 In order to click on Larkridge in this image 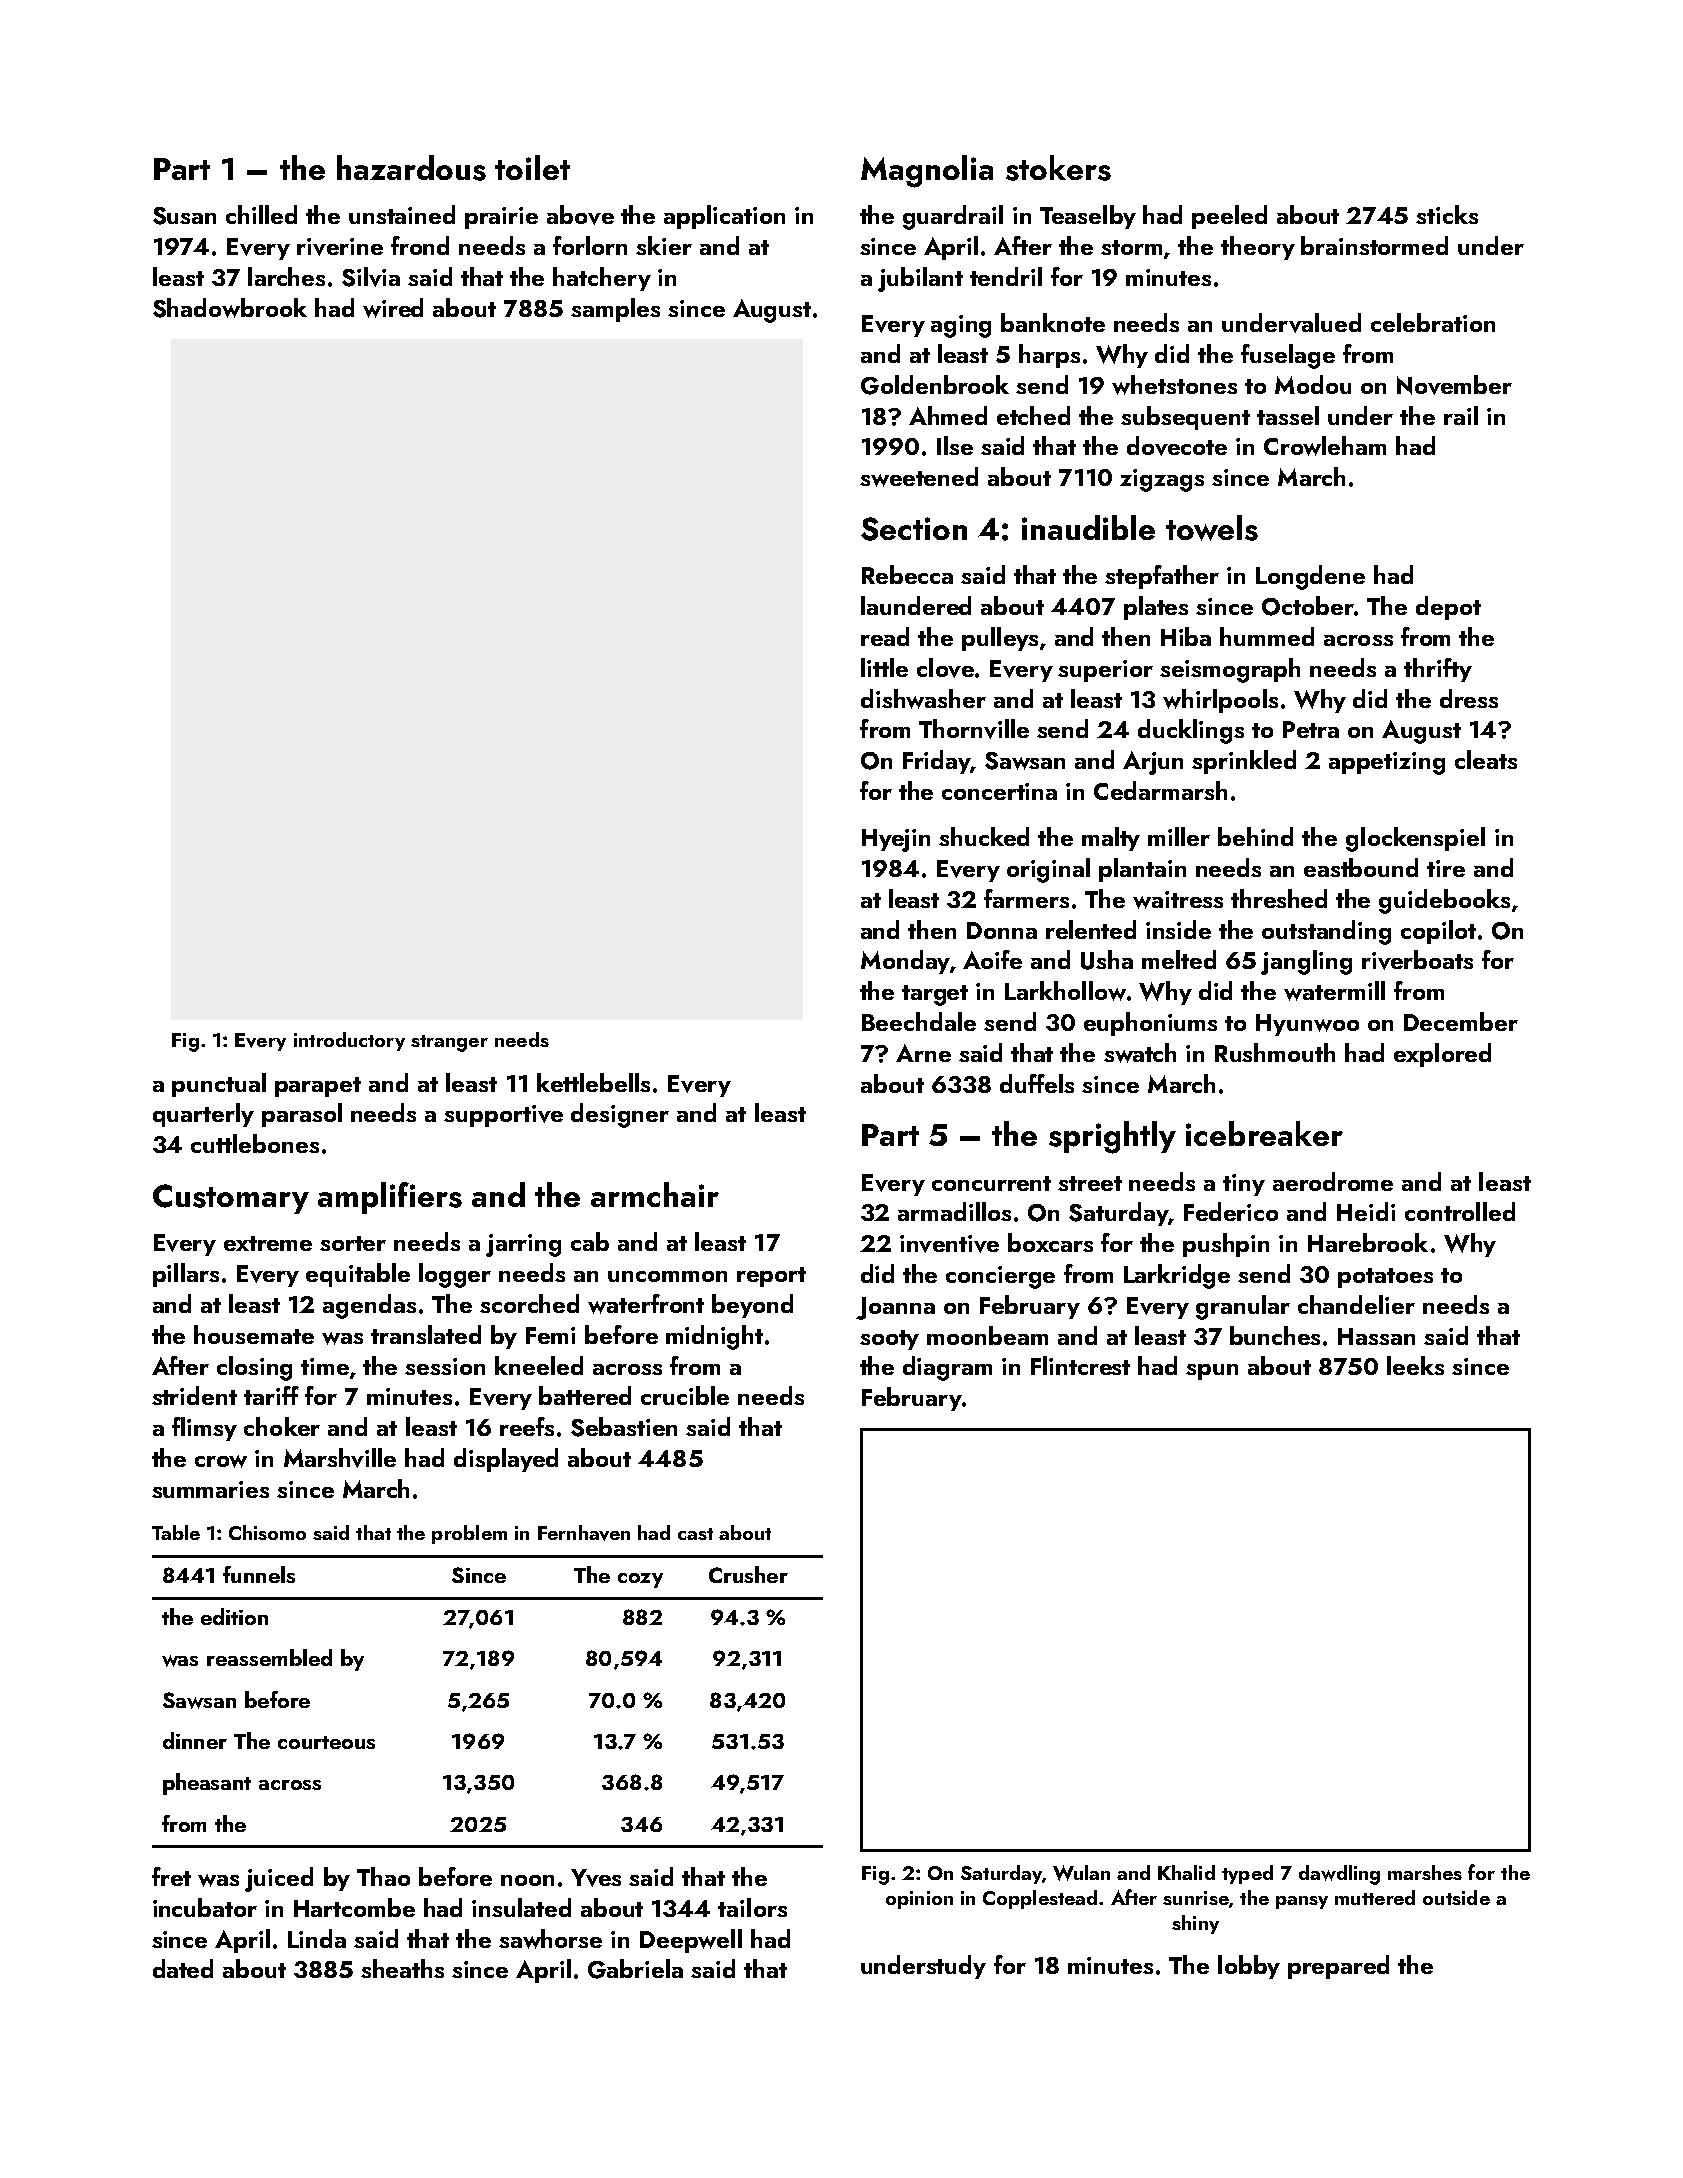, I will do `click(1177, 1276)`.
